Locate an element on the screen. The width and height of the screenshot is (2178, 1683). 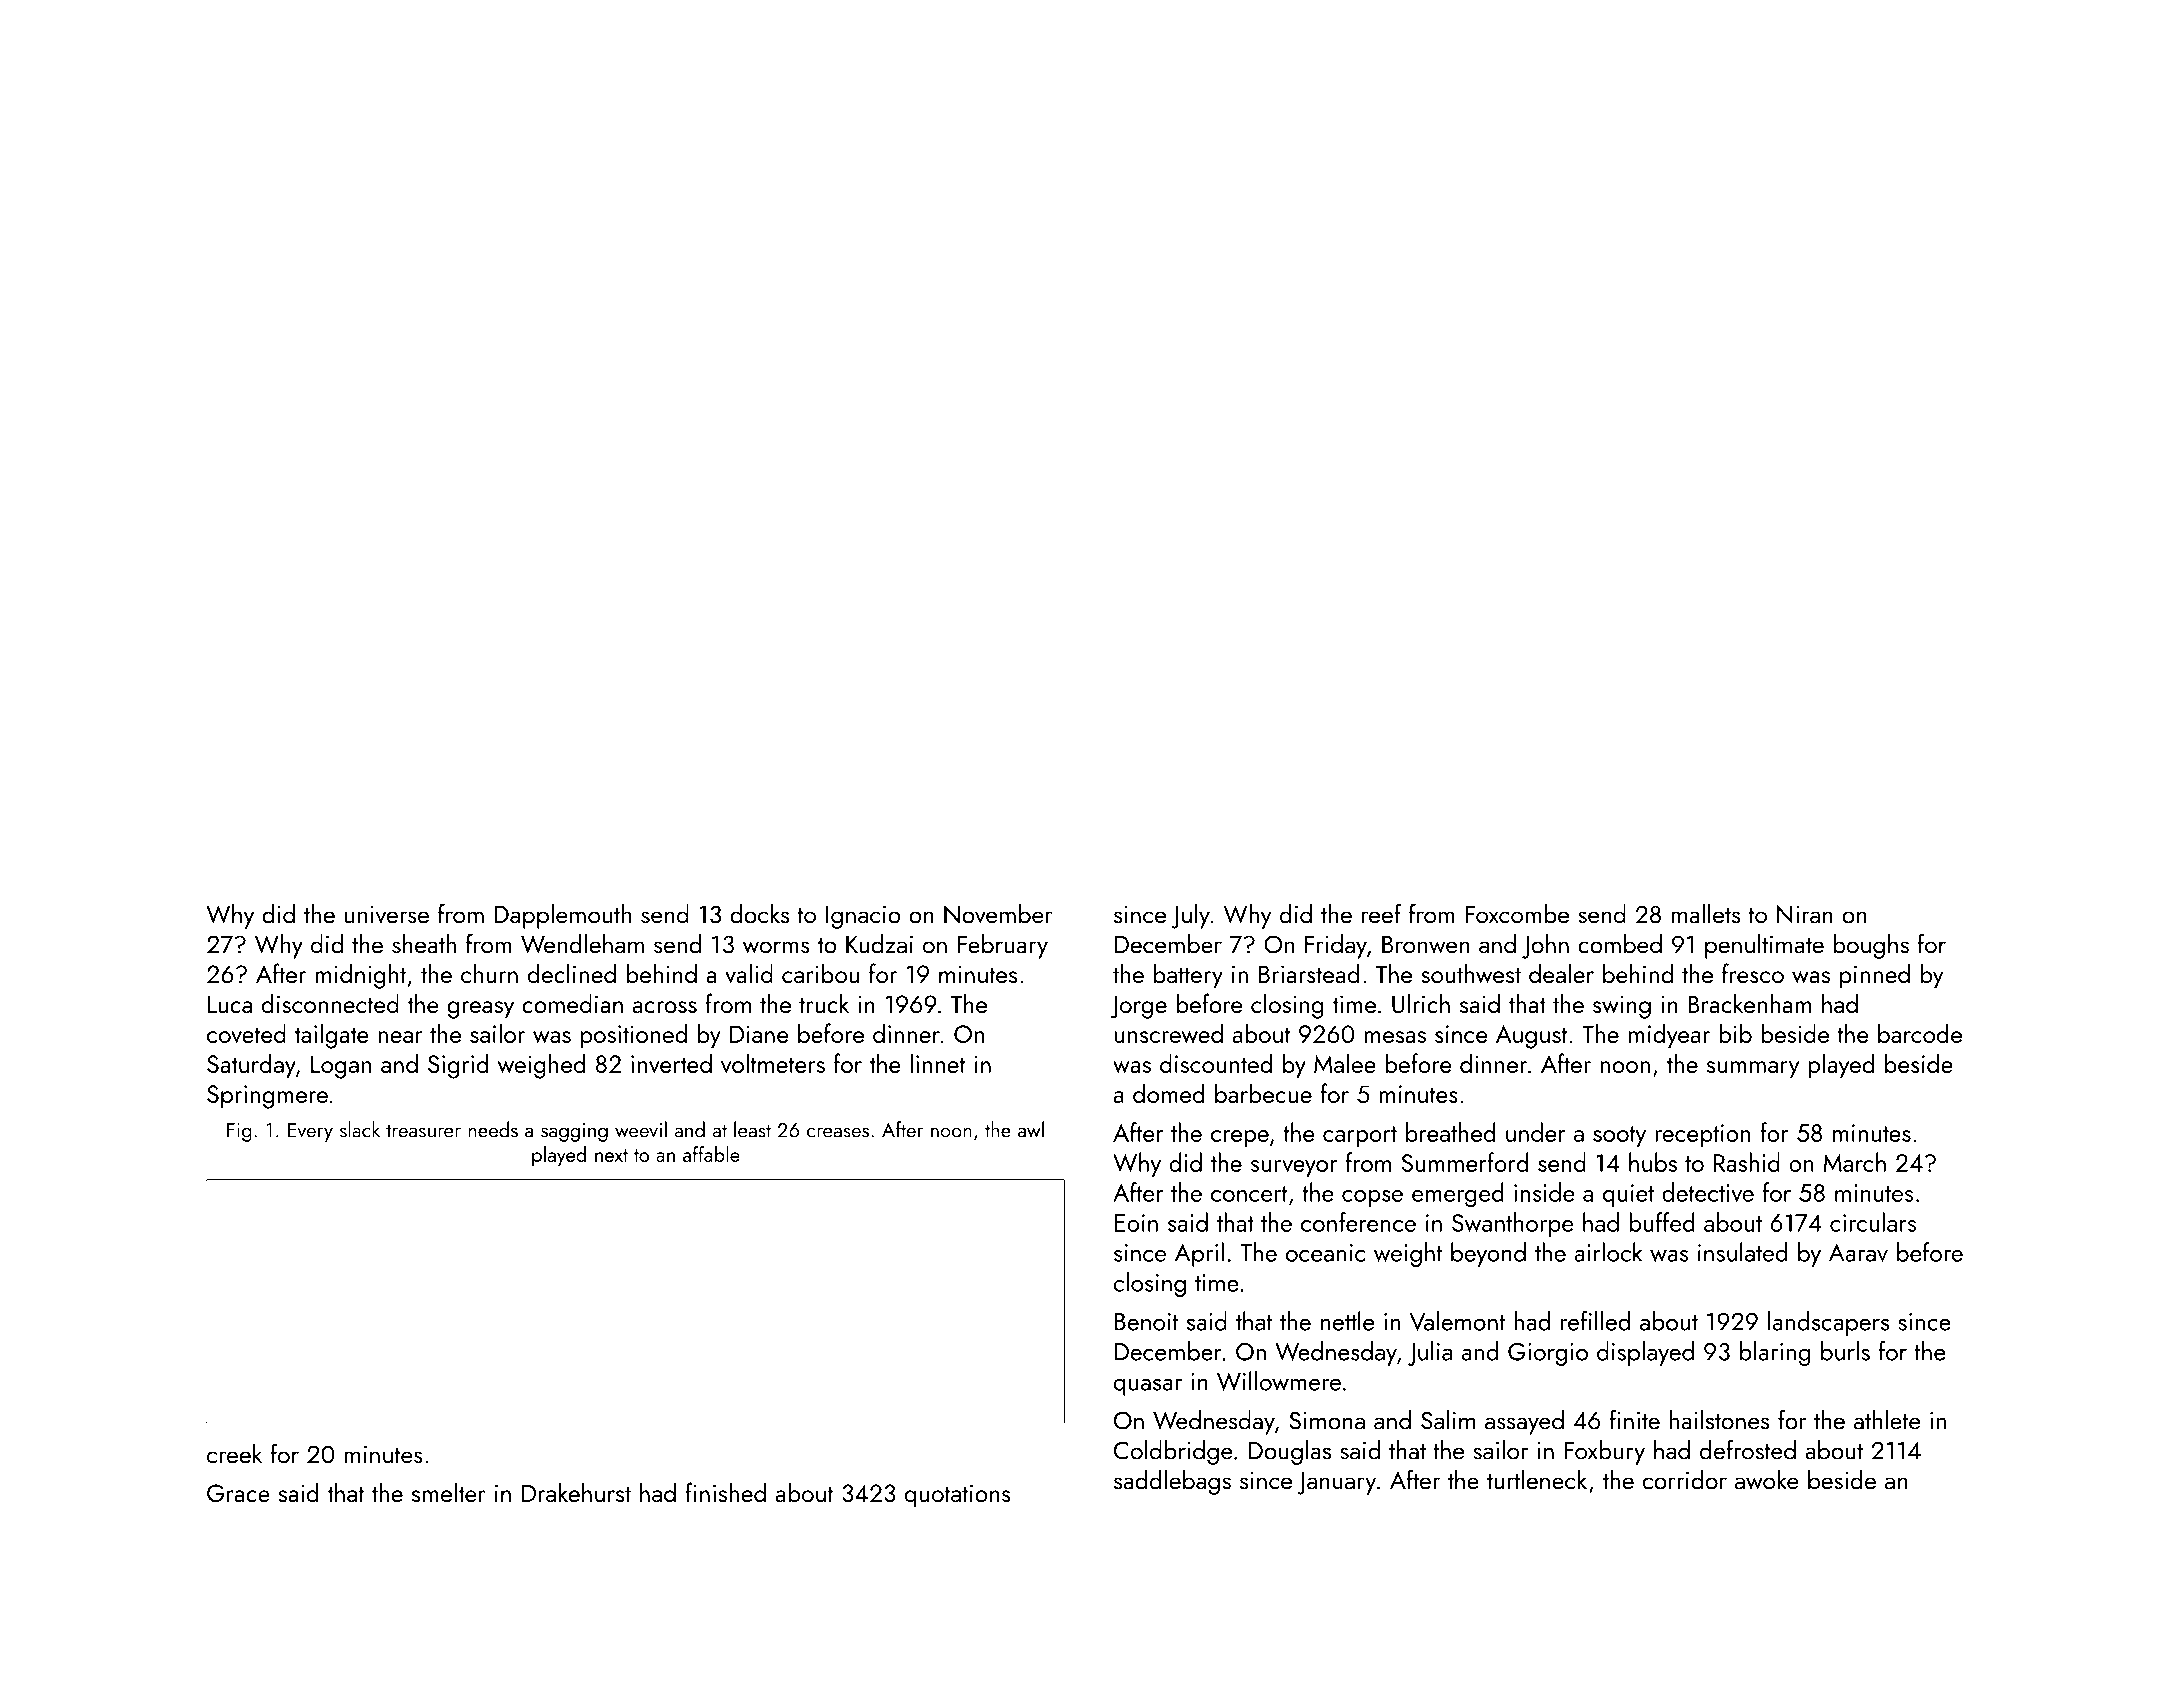
quasar is located at coordinates (1148, 1387).
